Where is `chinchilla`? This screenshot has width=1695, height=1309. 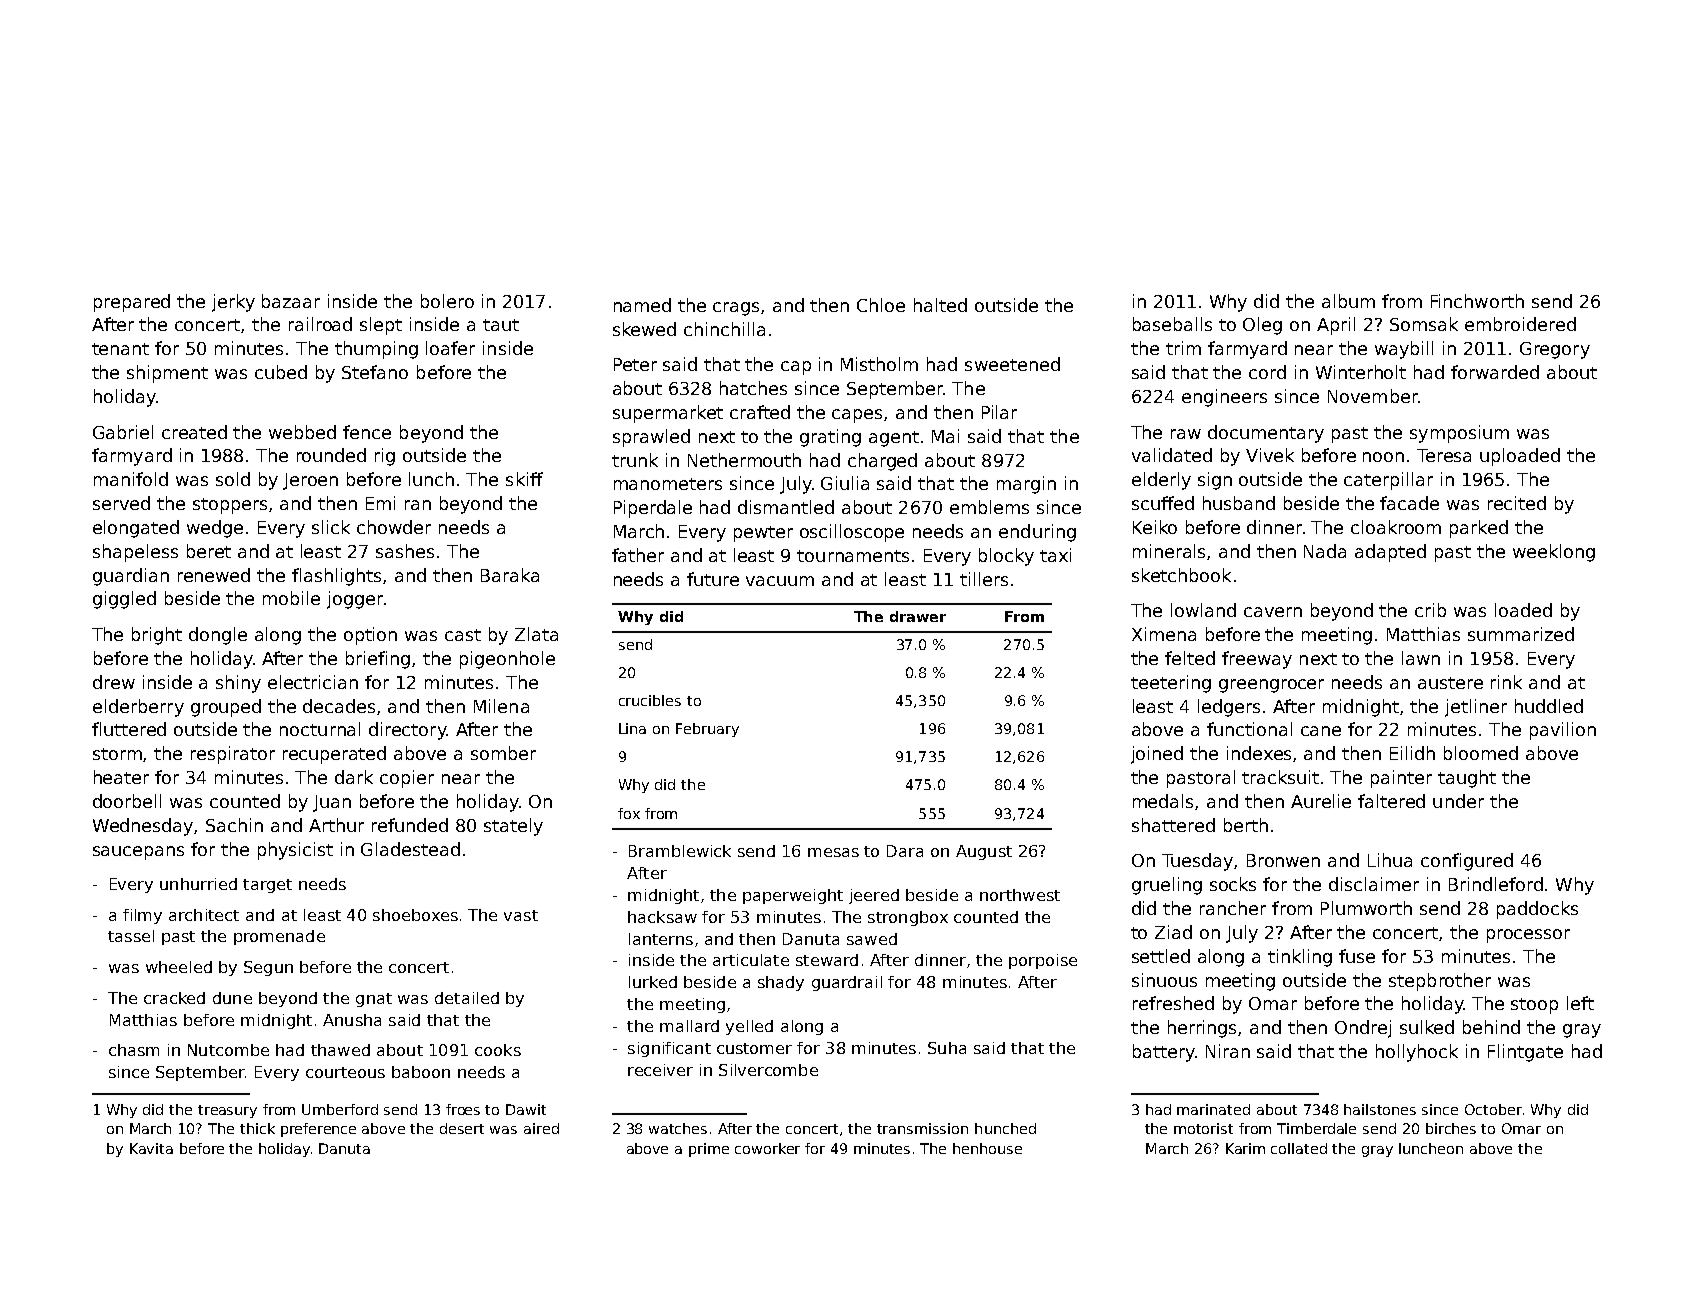
chinchilla is located at coordinates (724, 329).
